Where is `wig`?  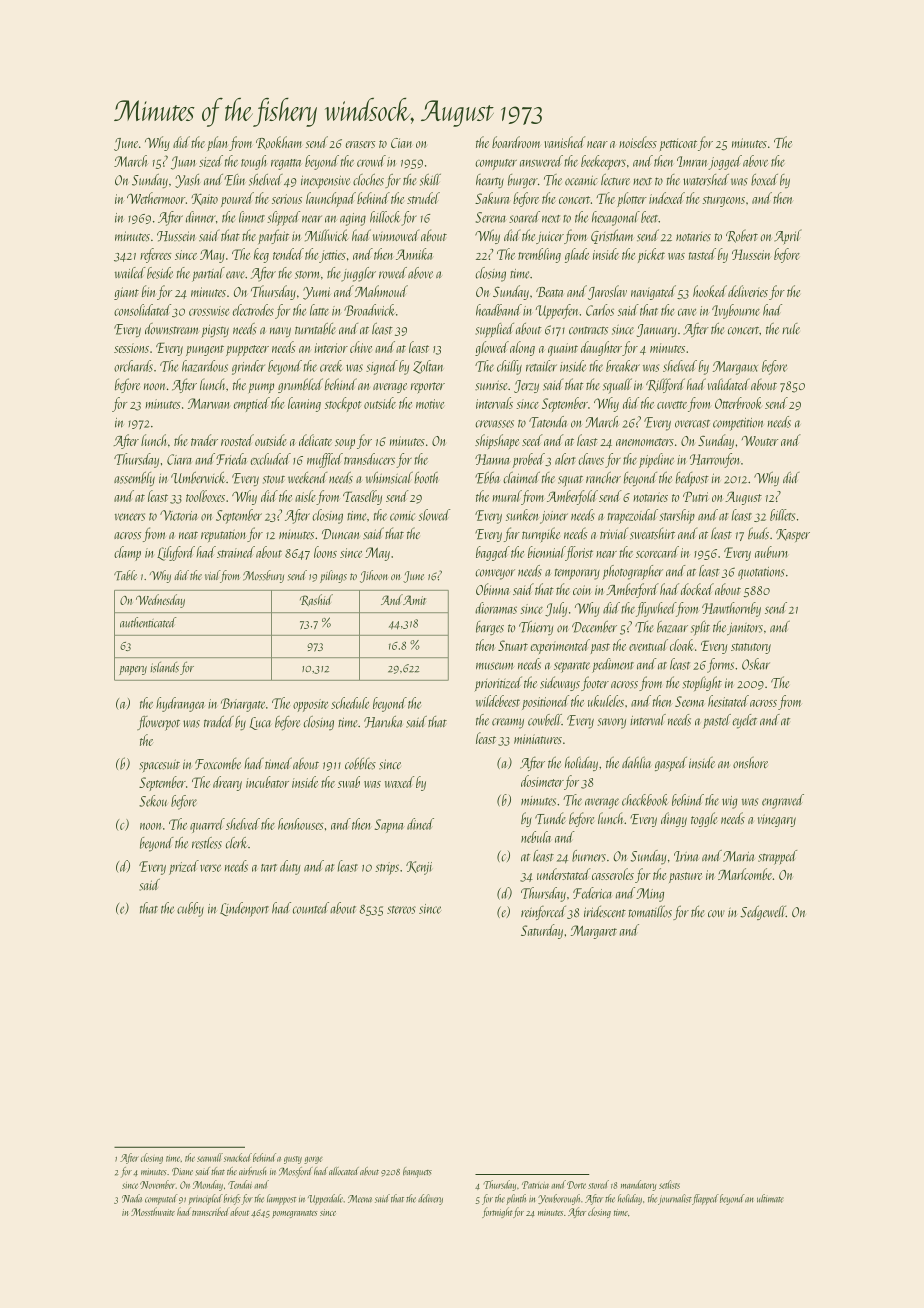
wig is located at coordinates (730, 802).
